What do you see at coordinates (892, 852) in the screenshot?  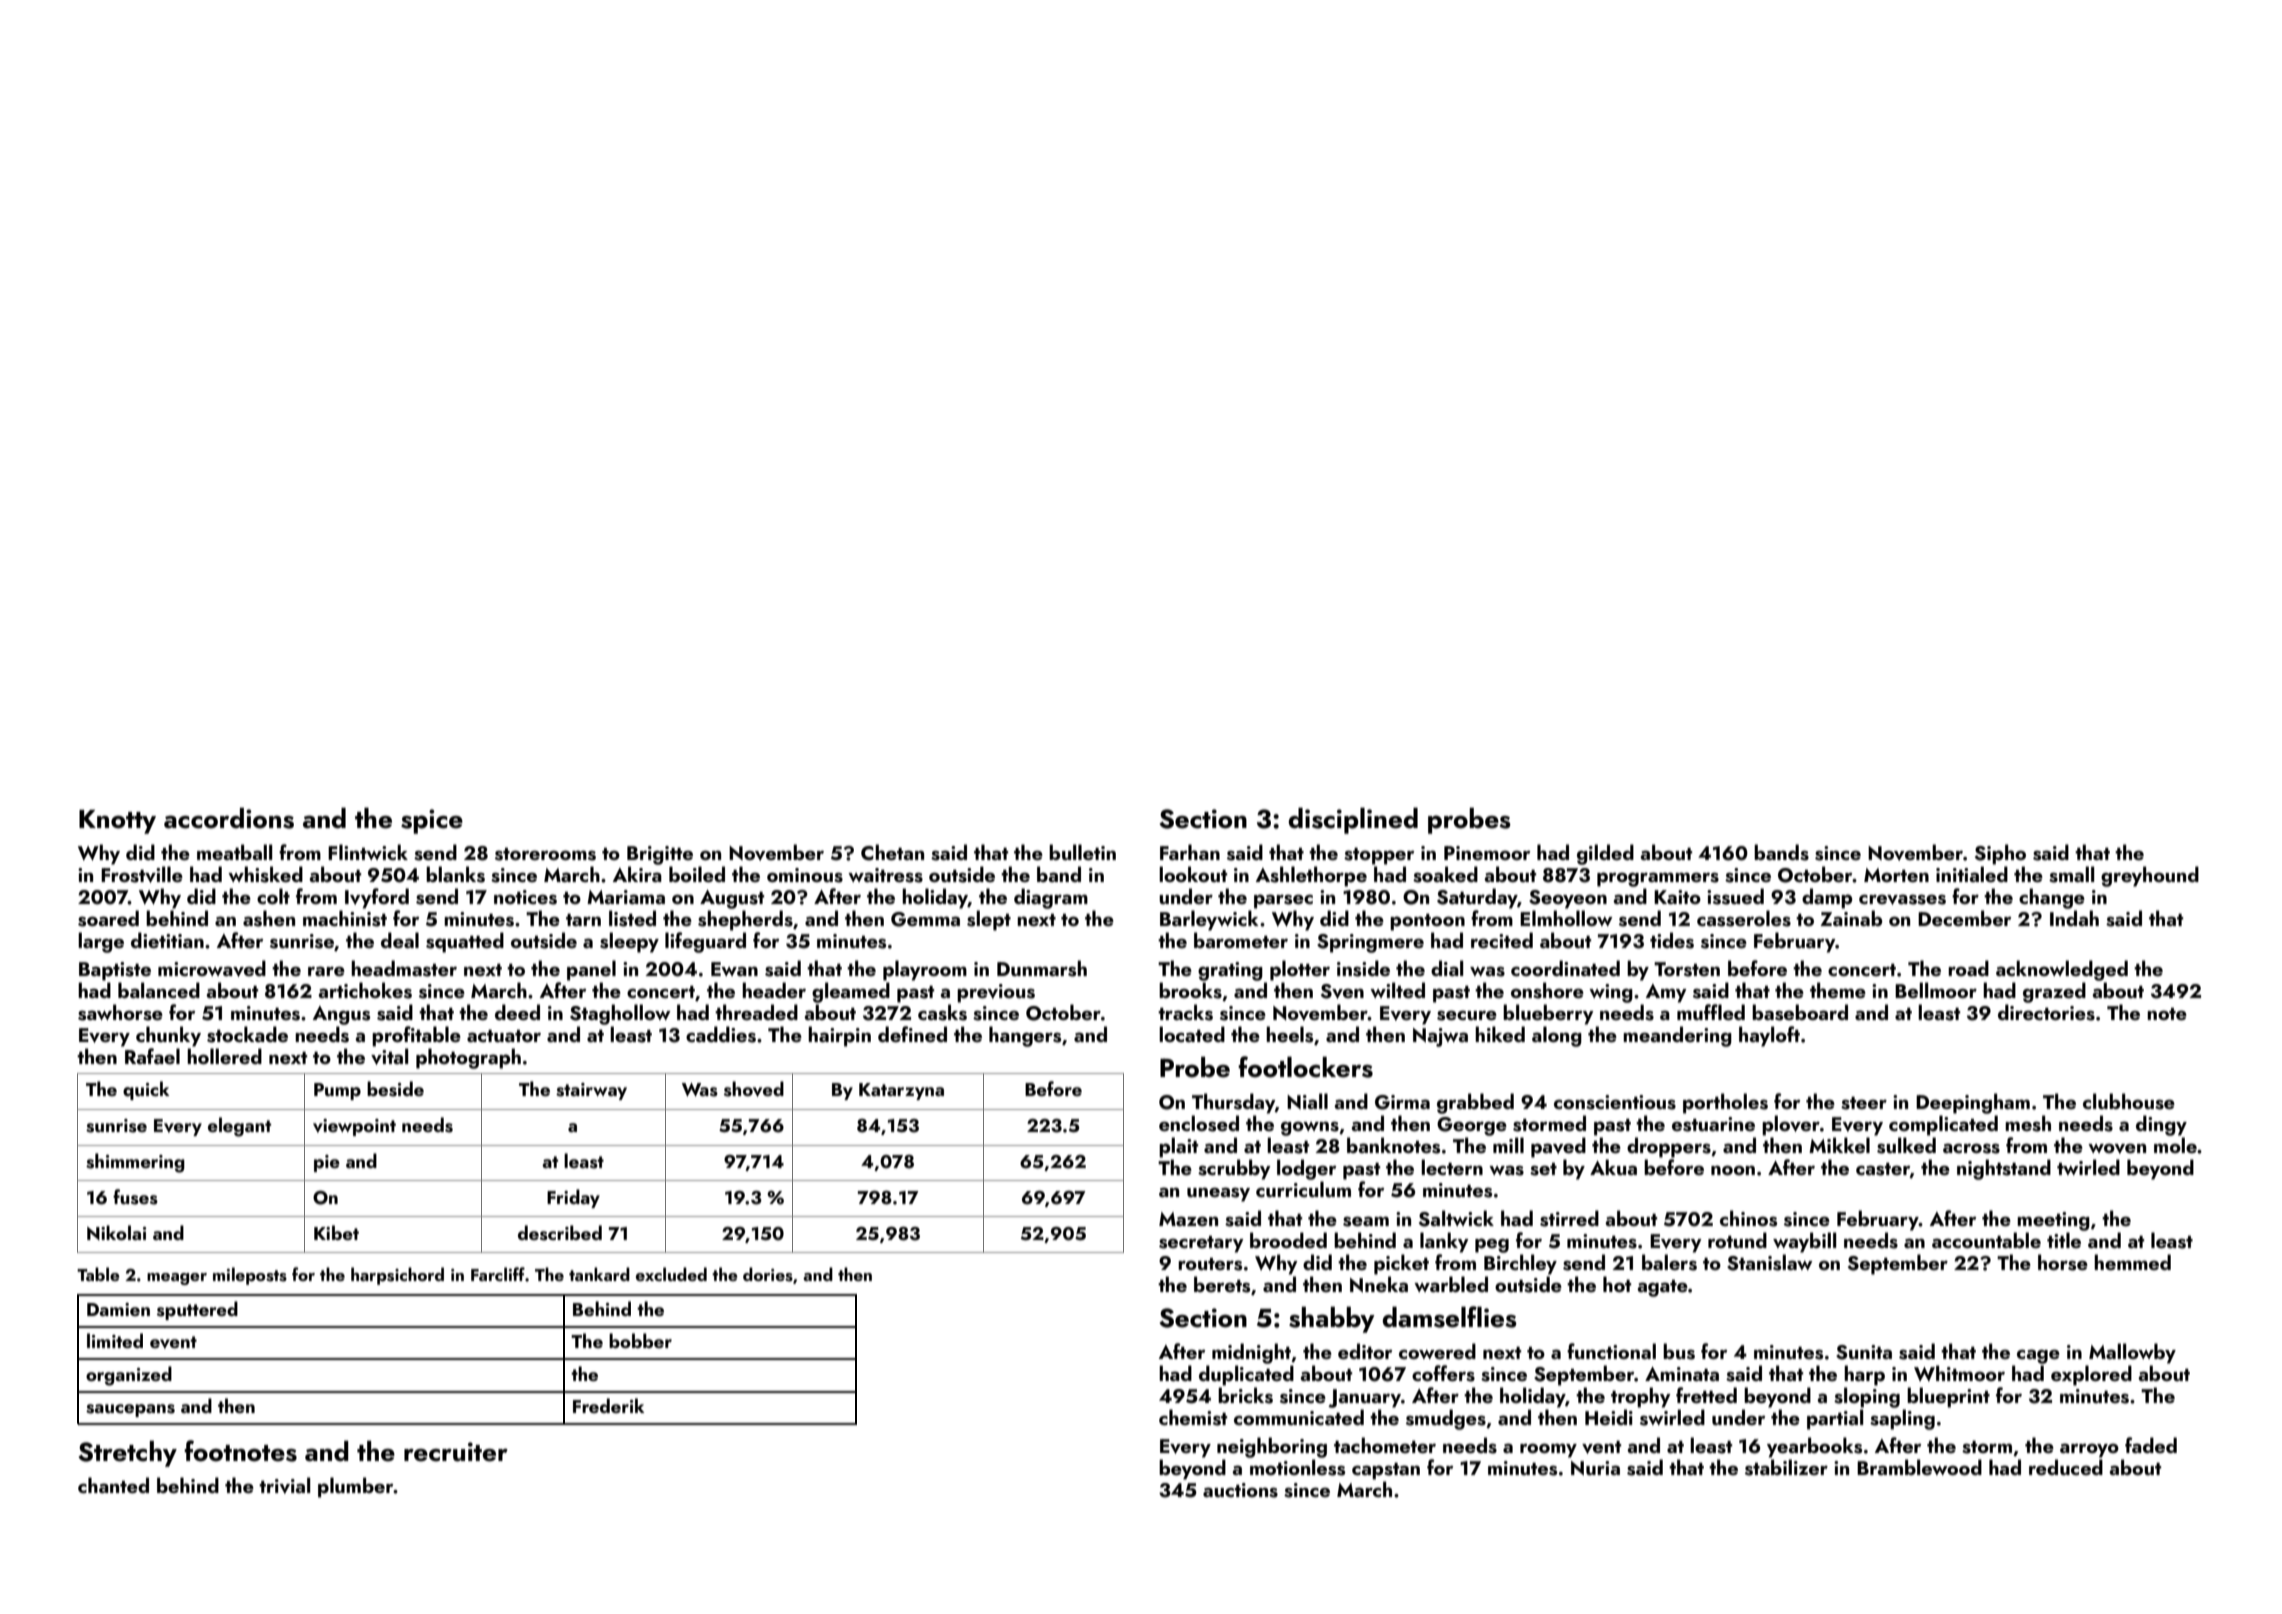 I see `Chetan` at bounding box center [892, 852].
